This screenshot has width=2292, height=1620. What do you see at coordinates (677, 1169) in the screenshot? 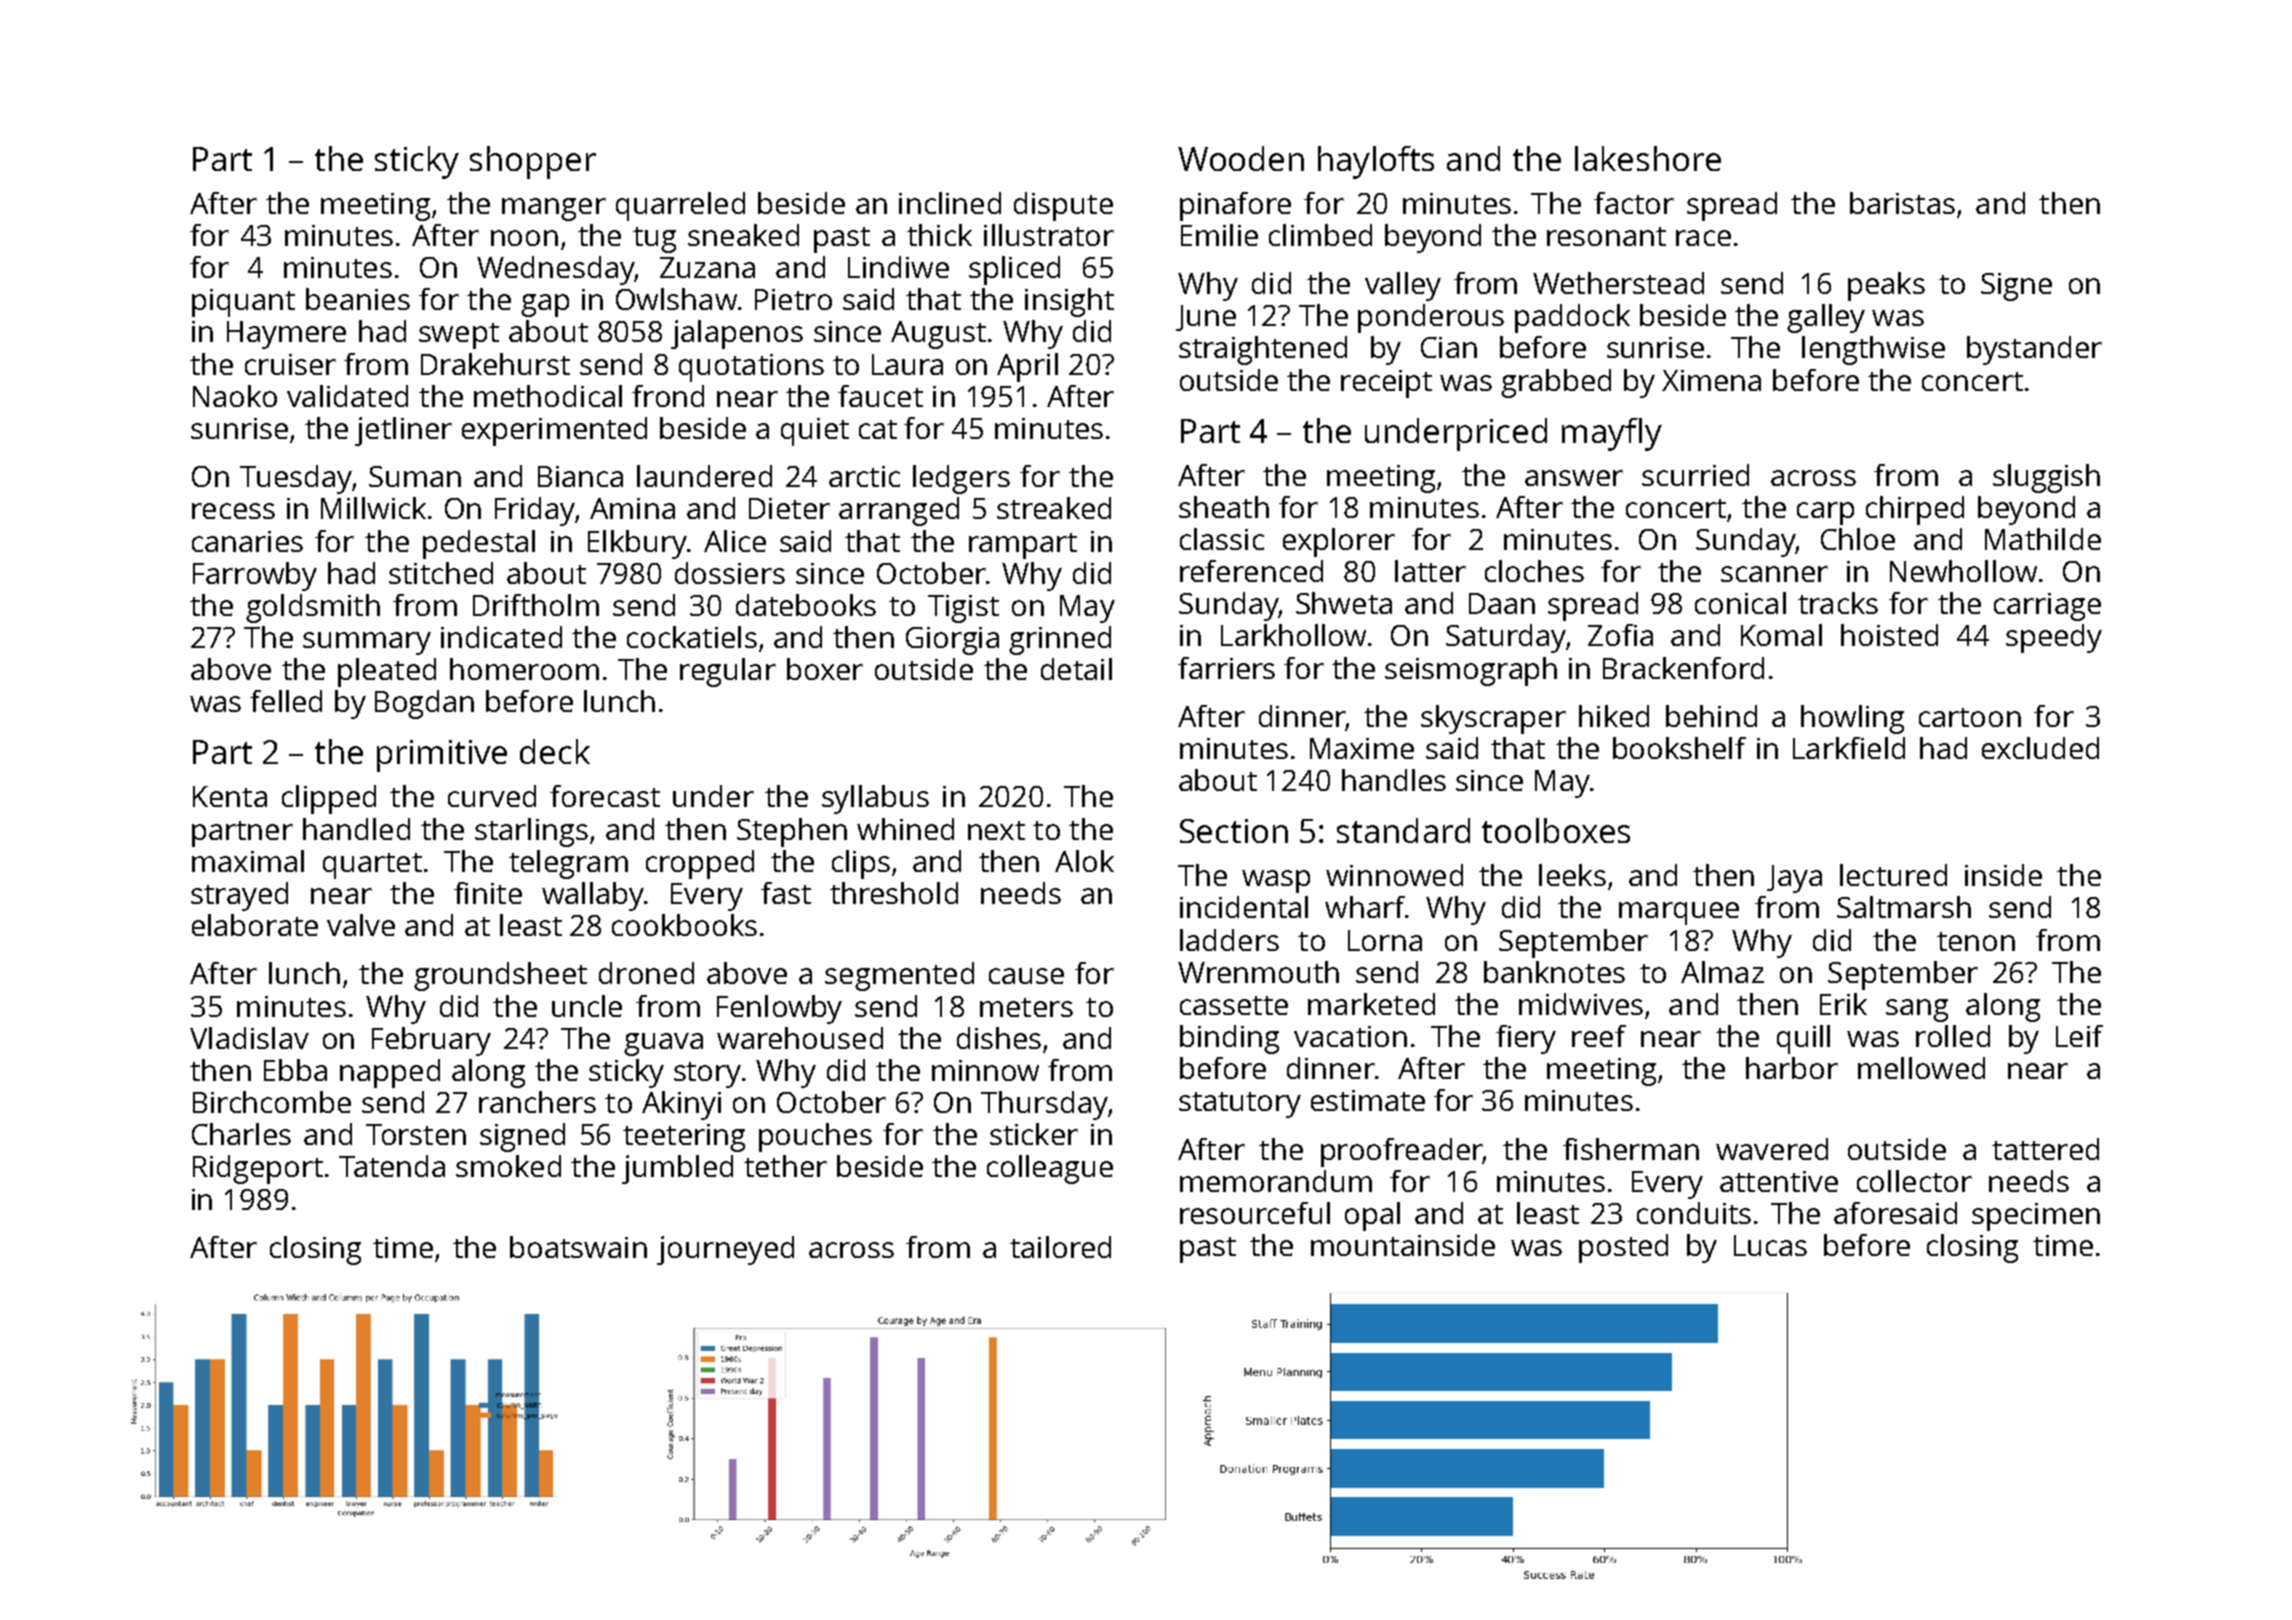
I see `jumbled` at bounding box center [677, 1169].
